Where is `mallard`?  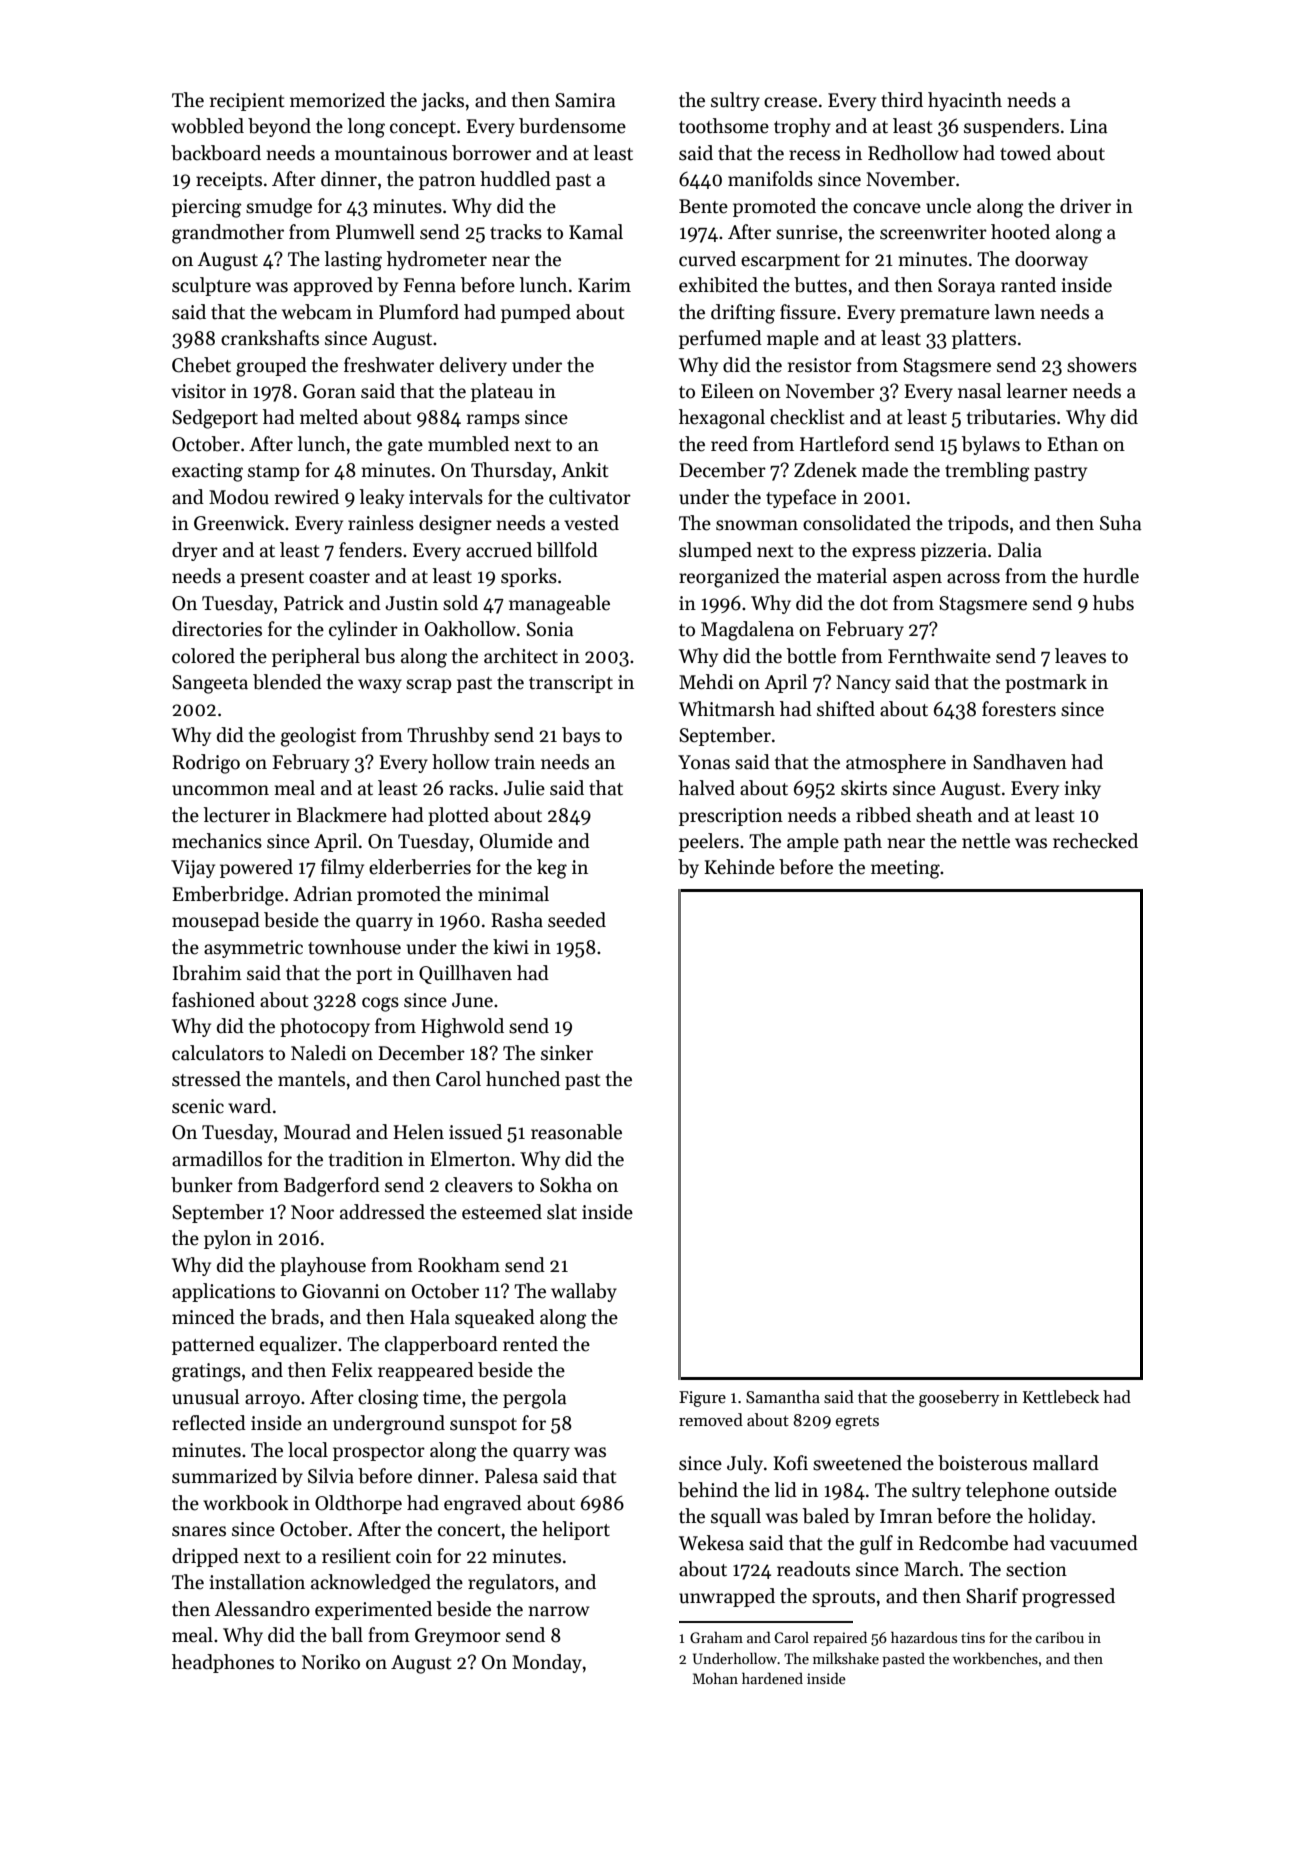 mallard is located at coordinates (1066, 1463).
